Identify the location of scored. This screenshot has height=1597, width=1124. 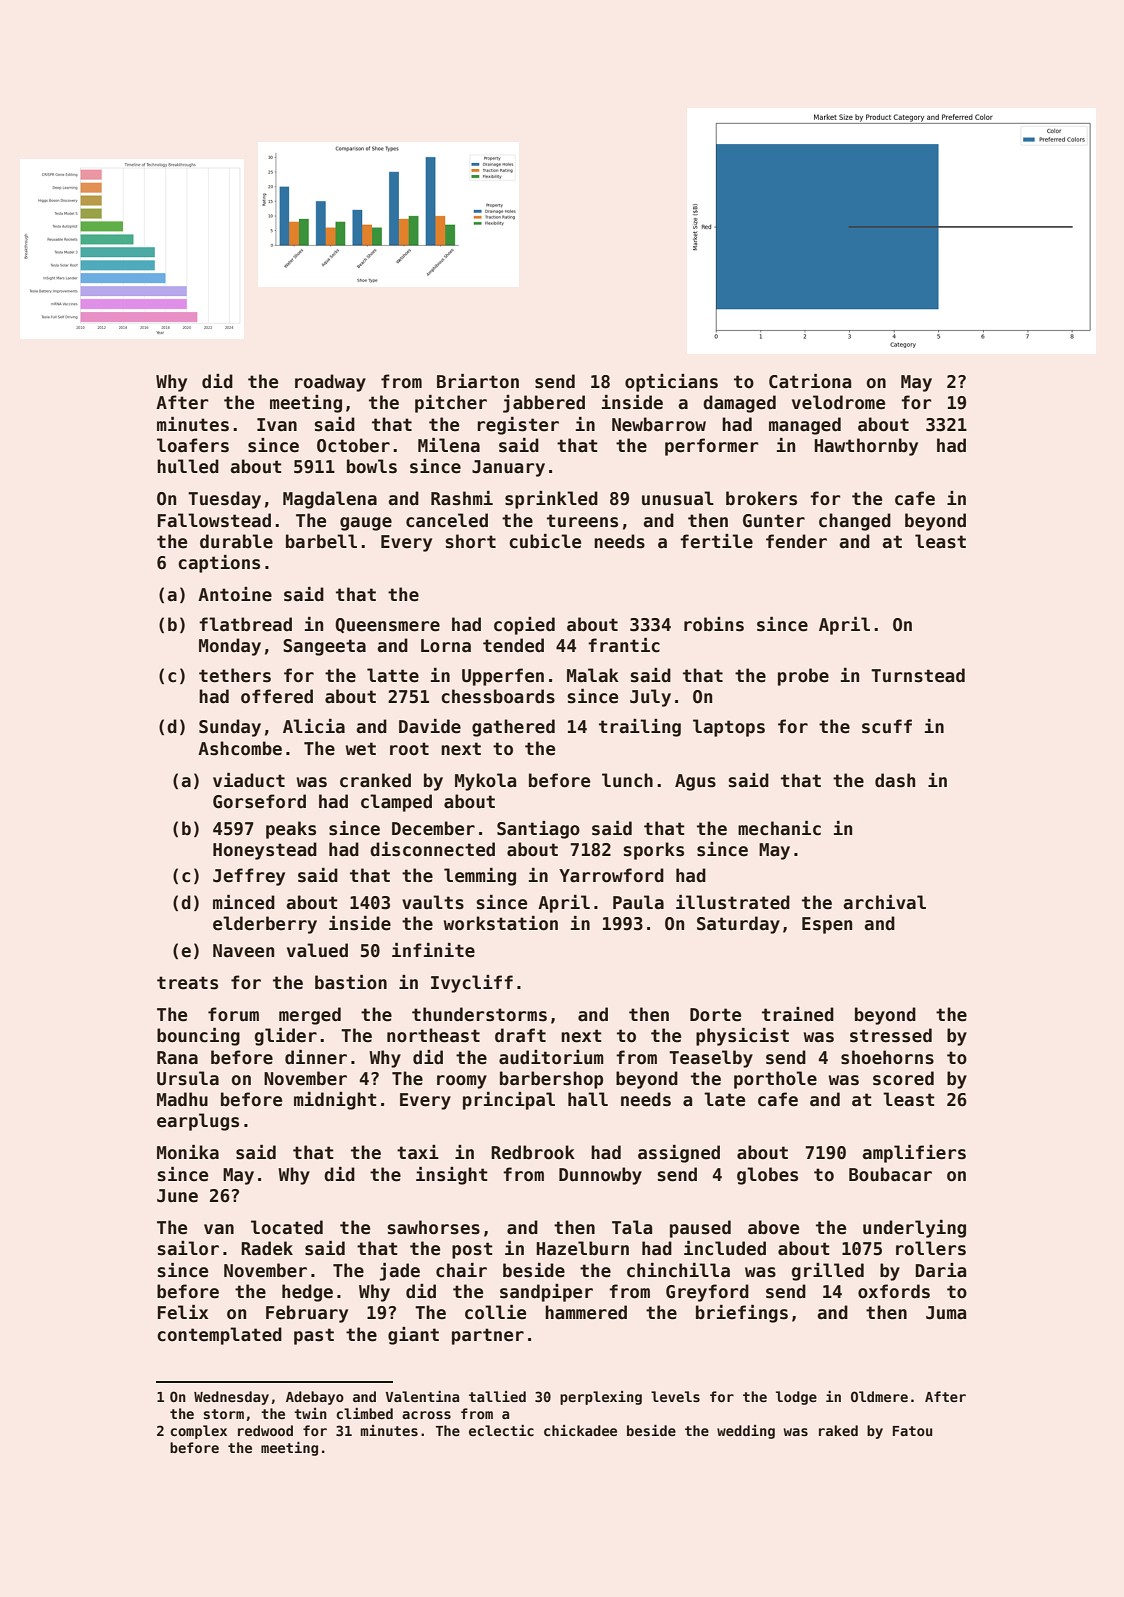
(903, 1078).
